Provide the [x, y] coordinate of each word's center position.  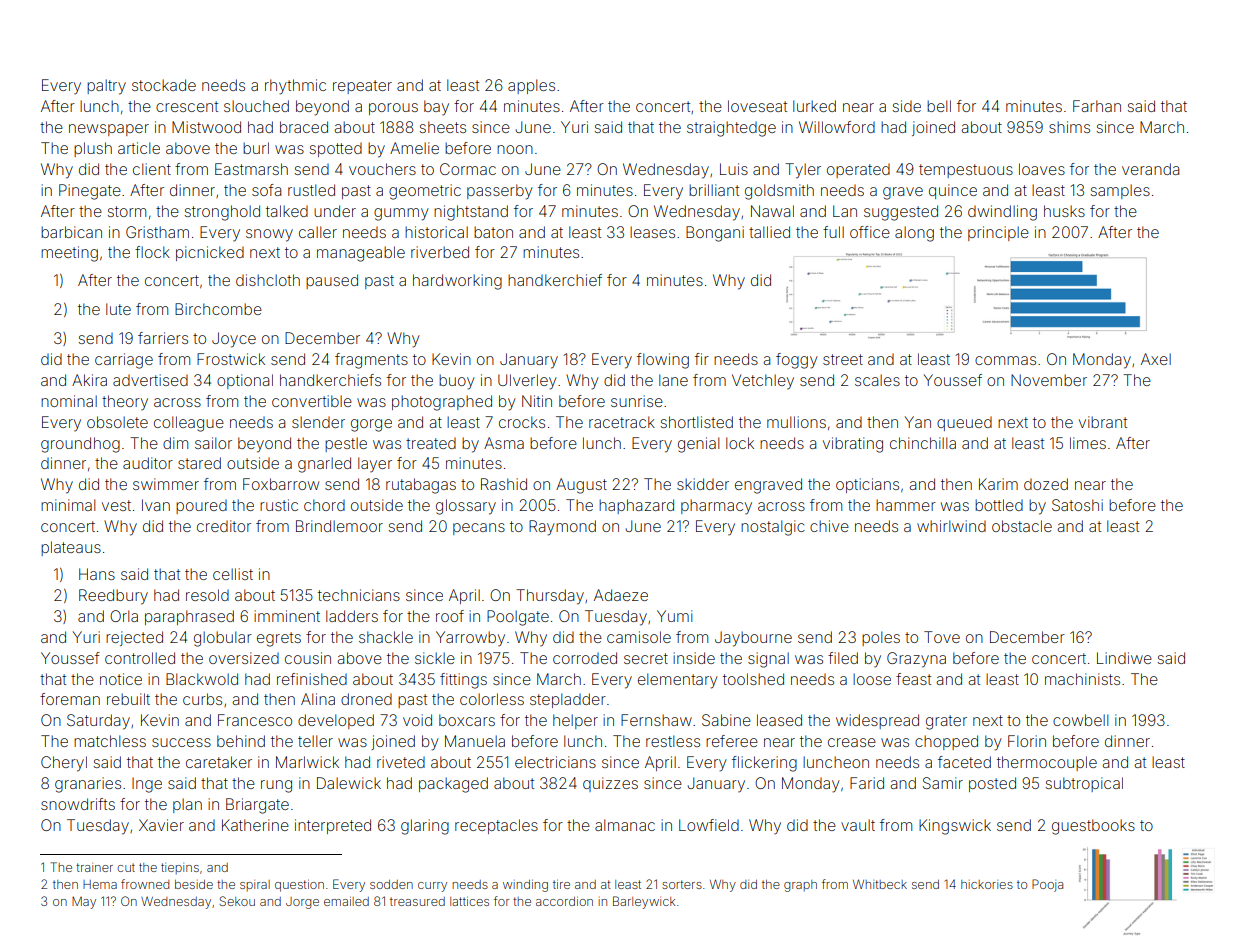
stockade [164, 85]
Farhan [1097, 106]
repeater [362, 87]
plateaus [71, 548]
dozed [1046, 484]
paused [332, 281]
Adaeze [621, 595]
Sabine [726, 720]
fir [702, 359]
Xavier [161, 825]
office [870, 232]
